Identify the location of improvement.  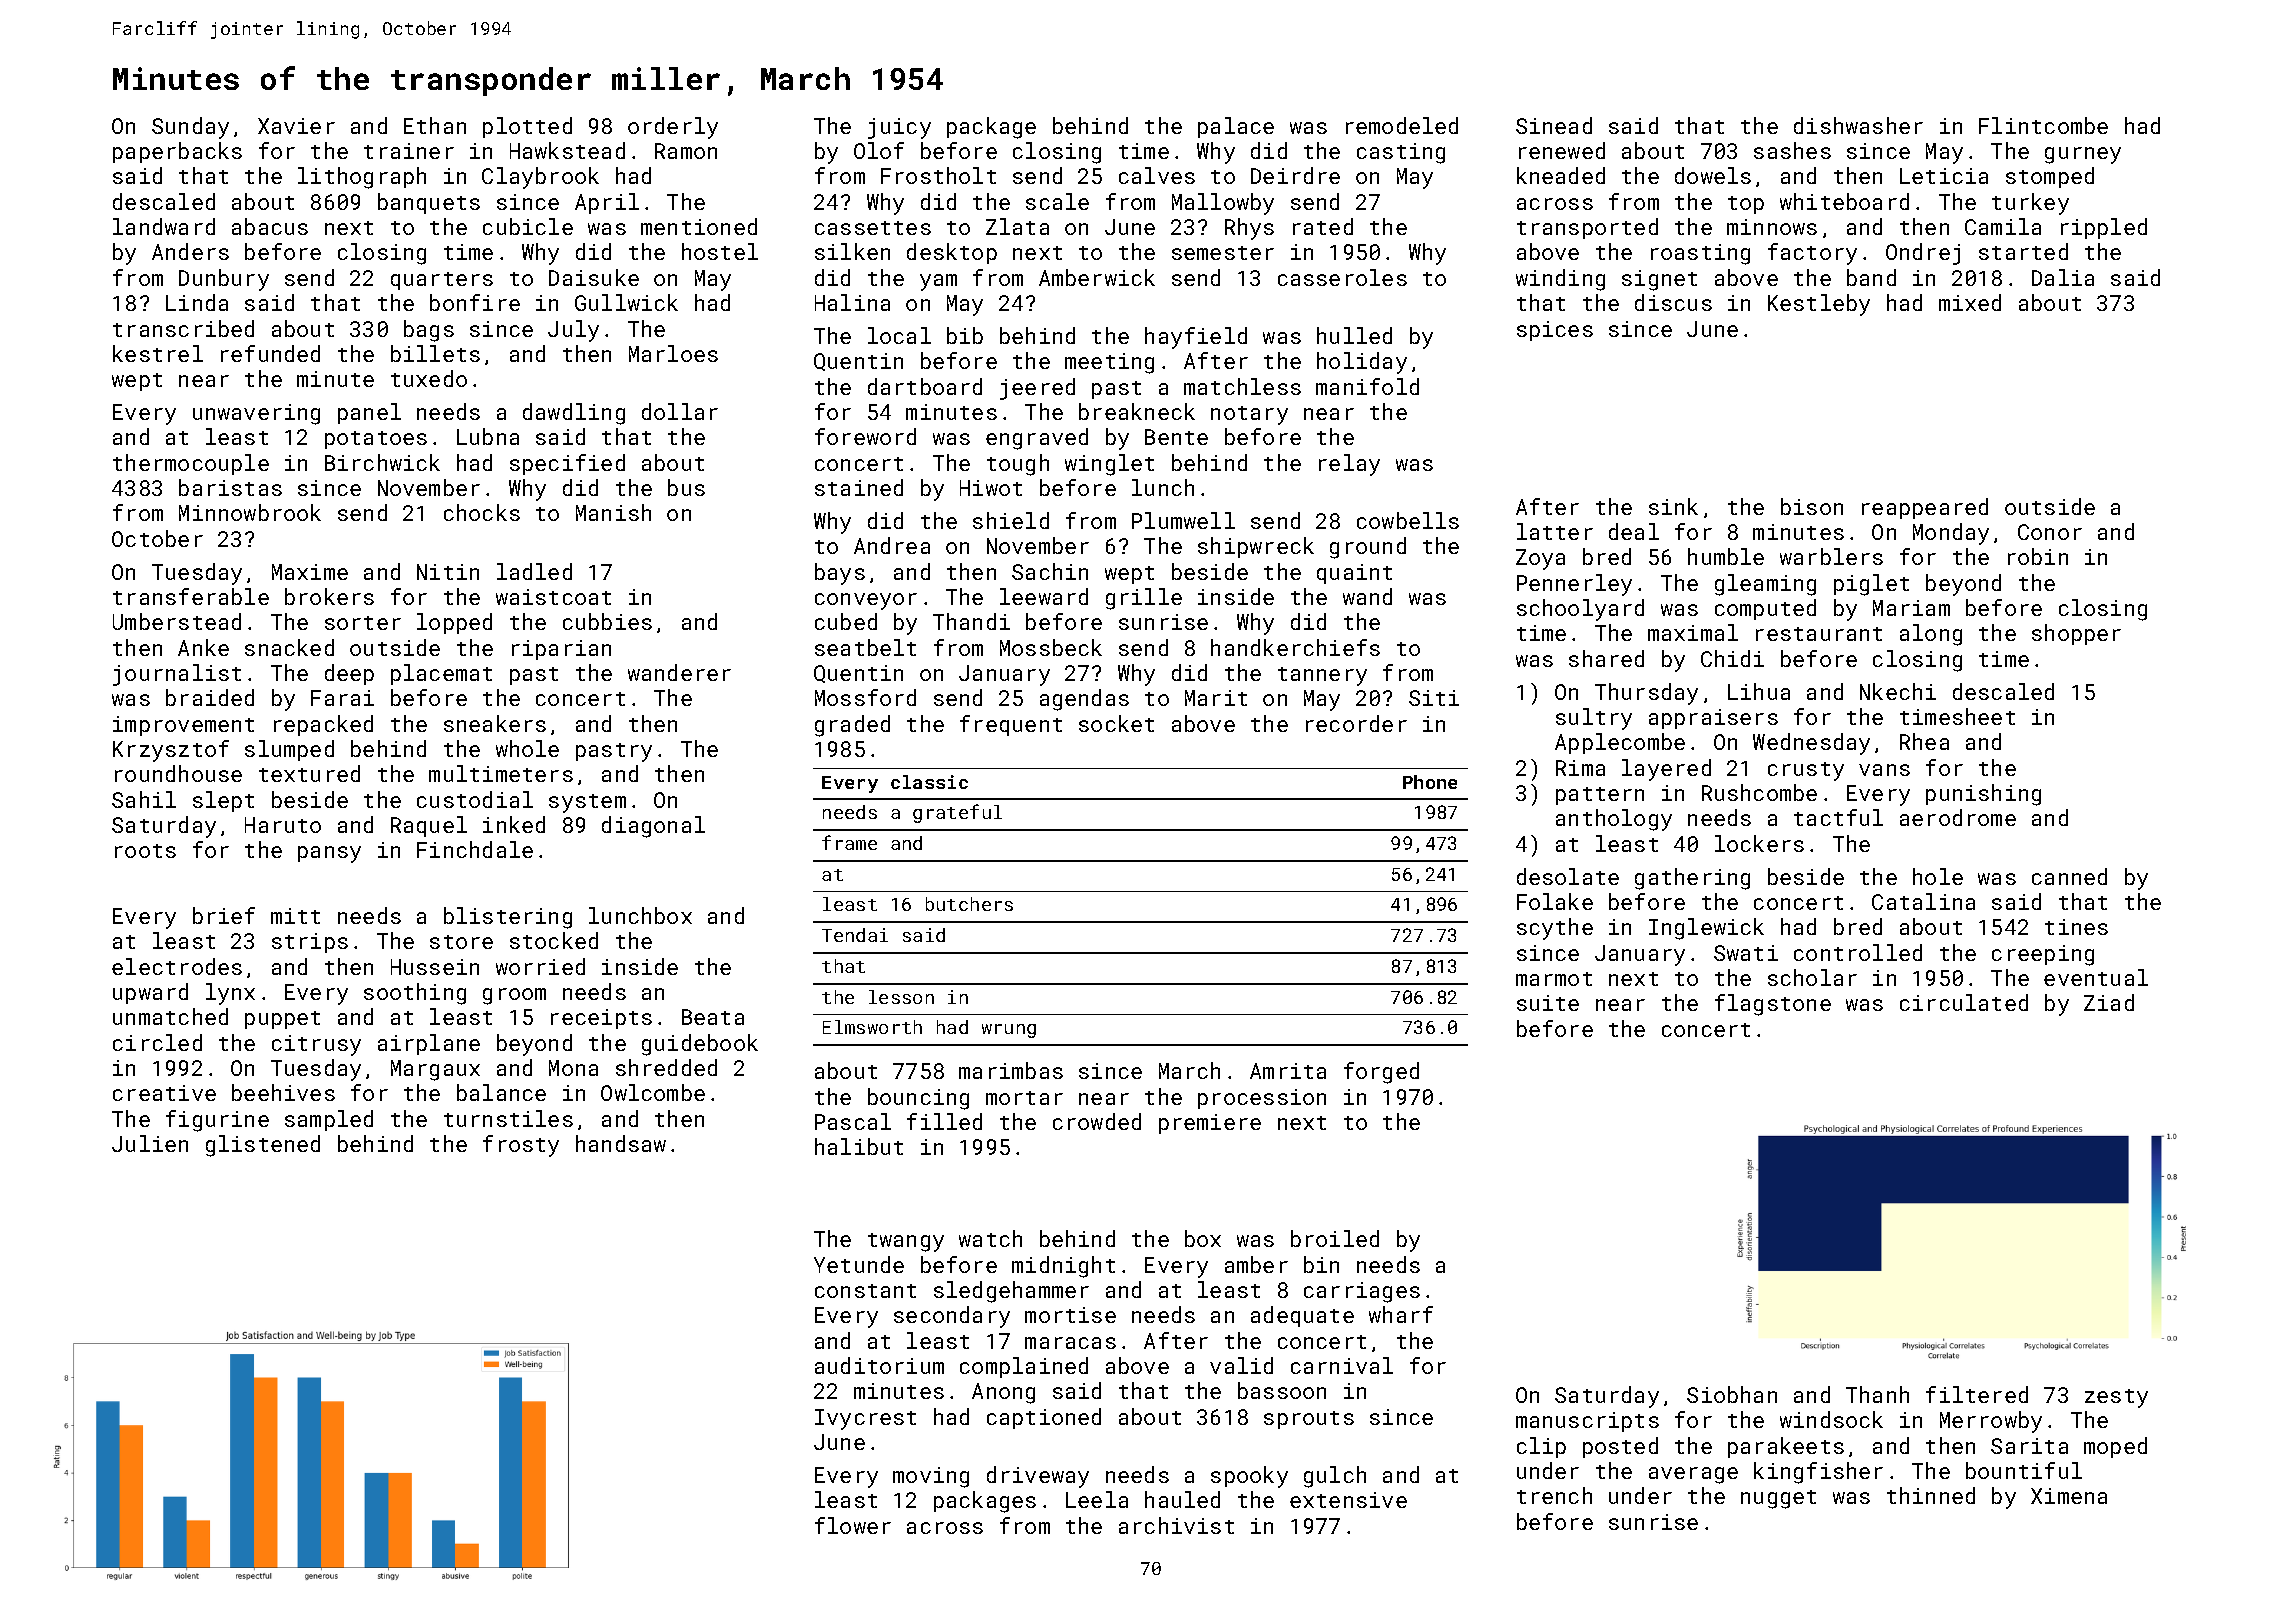
(183, 726).
